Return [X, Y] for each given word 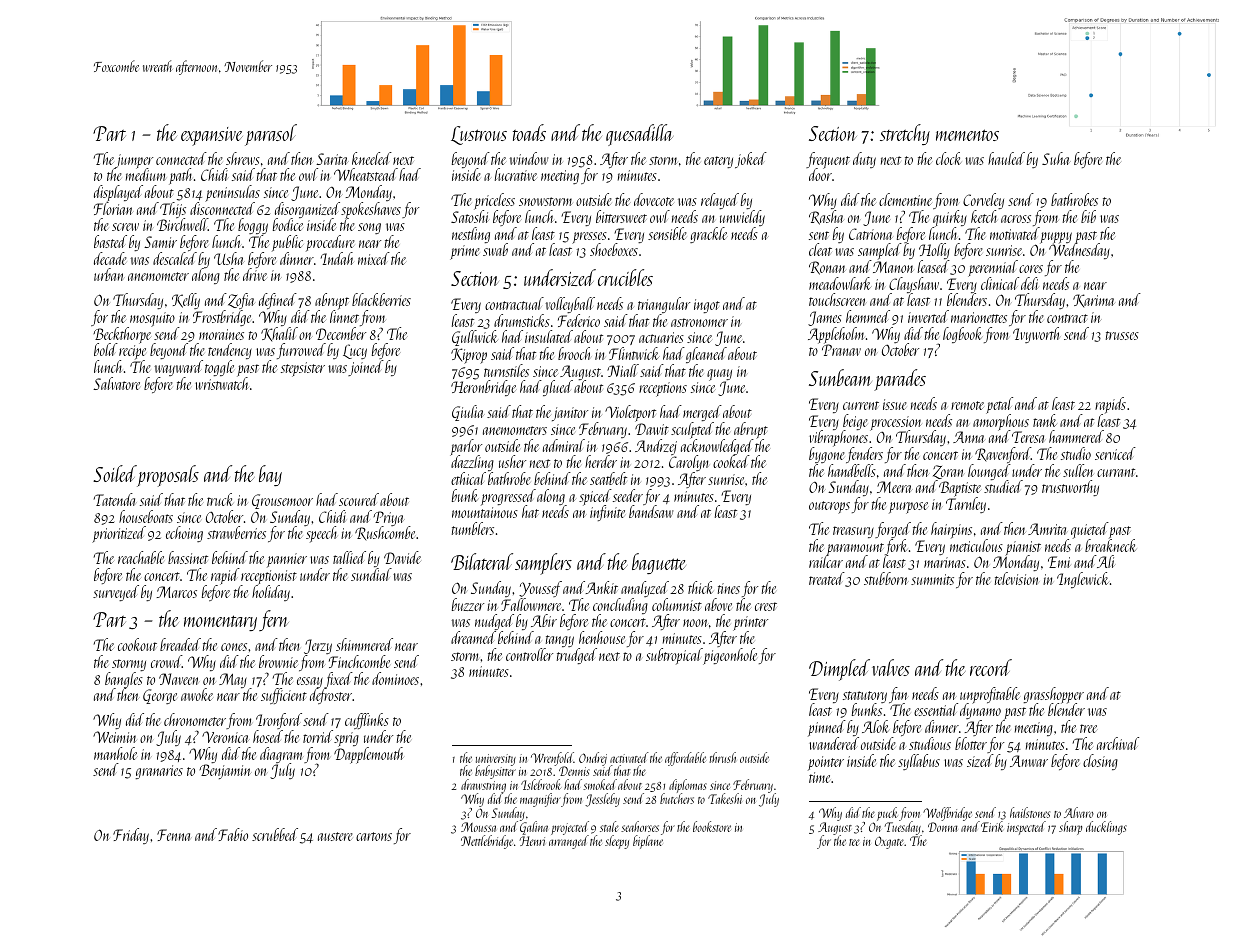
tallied [349, 557]
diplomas [688, 786]
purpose [908, 508]
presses [589, 238]
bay [270, 475]
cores [1031, 269]
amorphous [1001, 422]
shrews [243, 158]
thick [700, 587]
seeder [628, 495]
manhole [115, 753]
